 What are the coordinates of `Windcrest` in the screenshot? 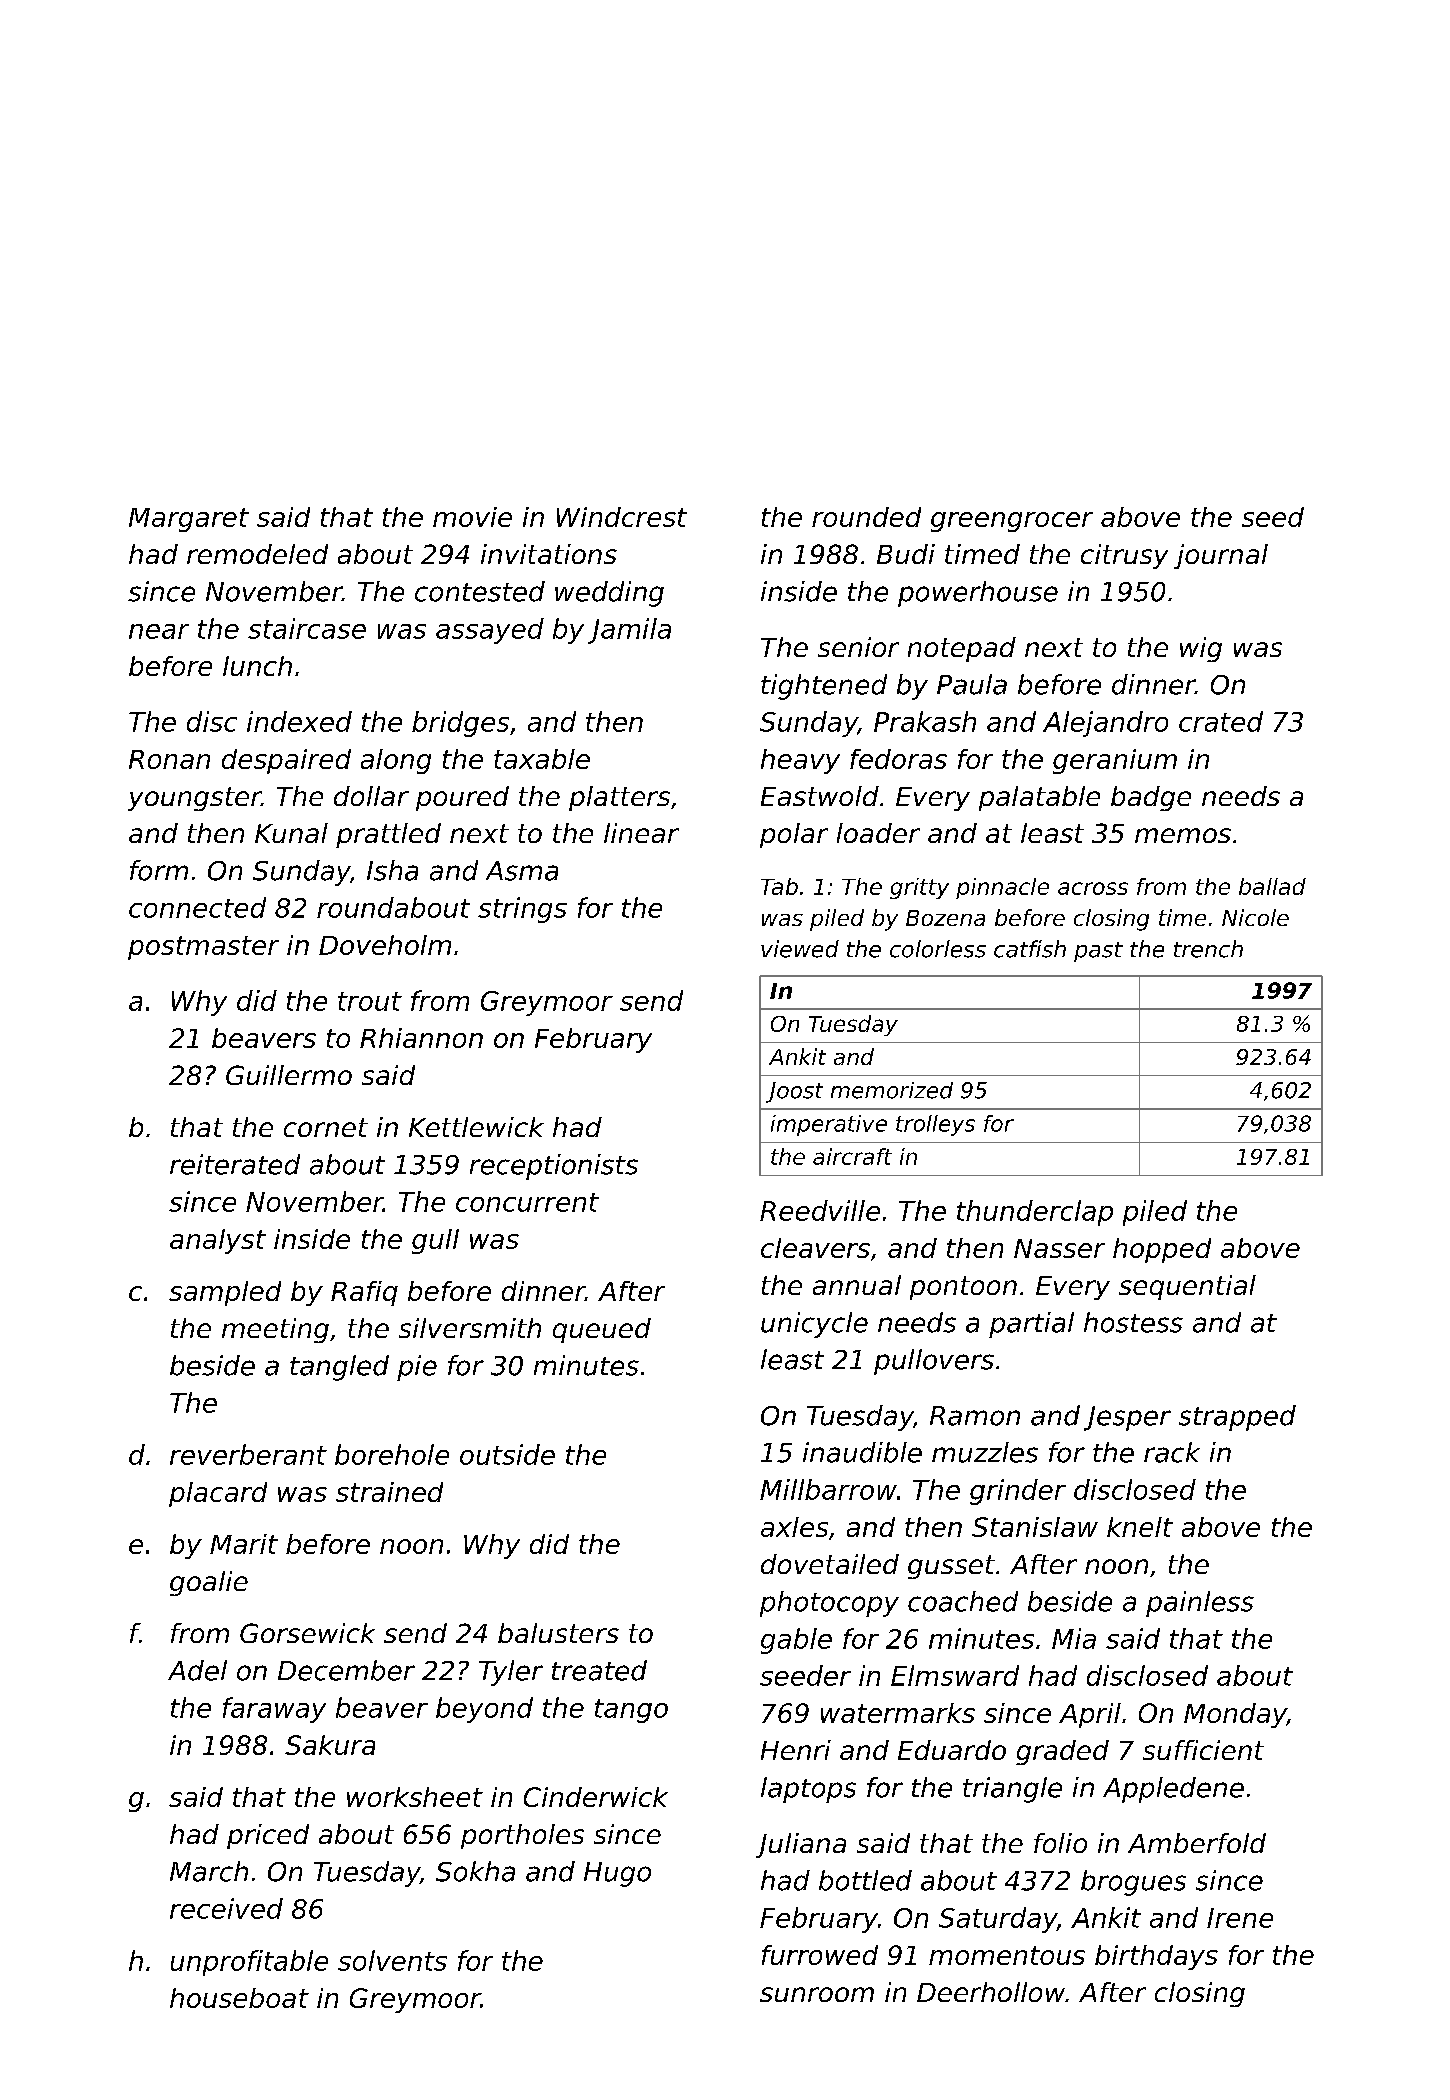 It's located at (622, 517).
